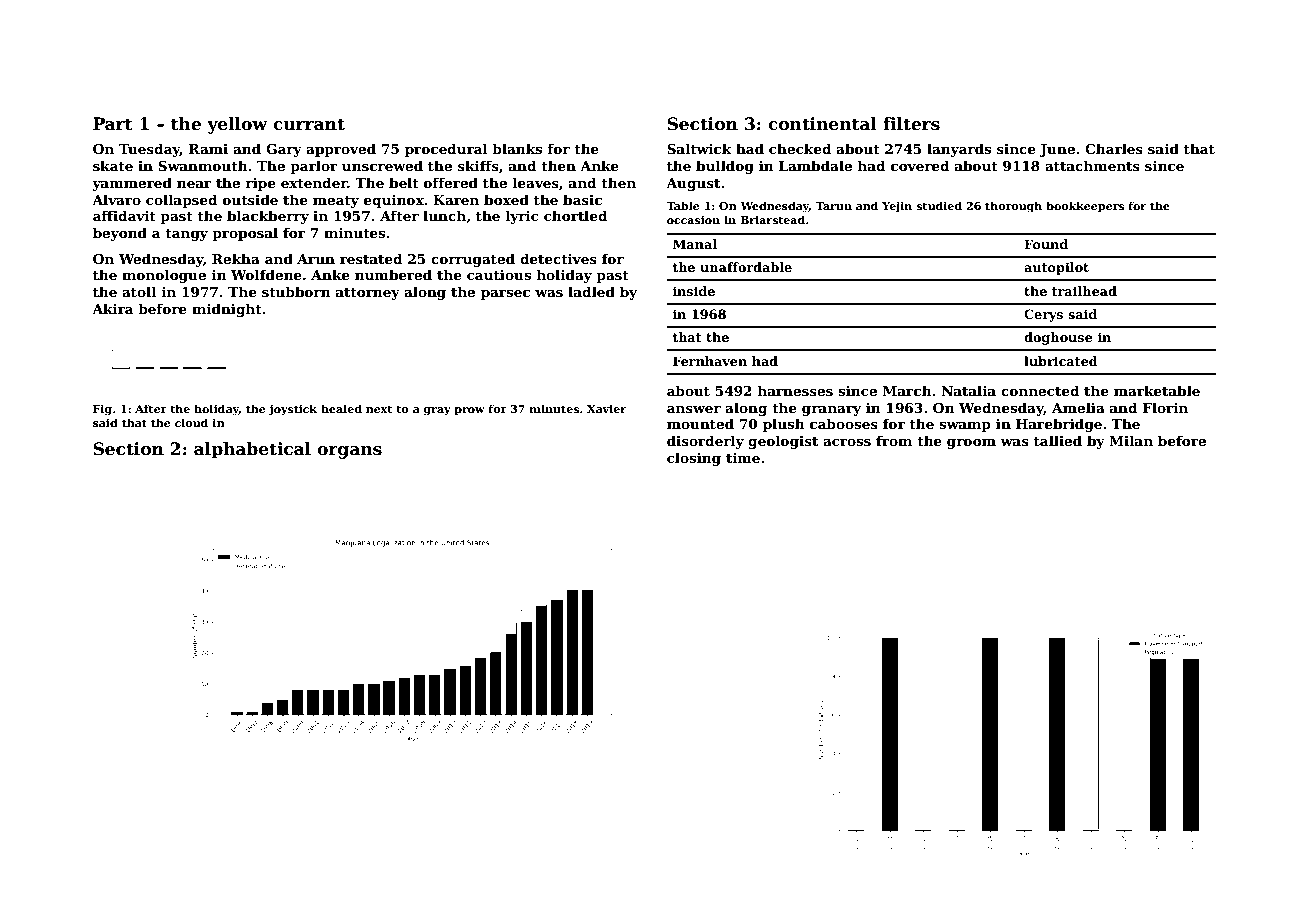 The height and width of the image is (924, 1308). Describe the element at coordinates (795, 390) in the image. I see `harnesses` at that location.
